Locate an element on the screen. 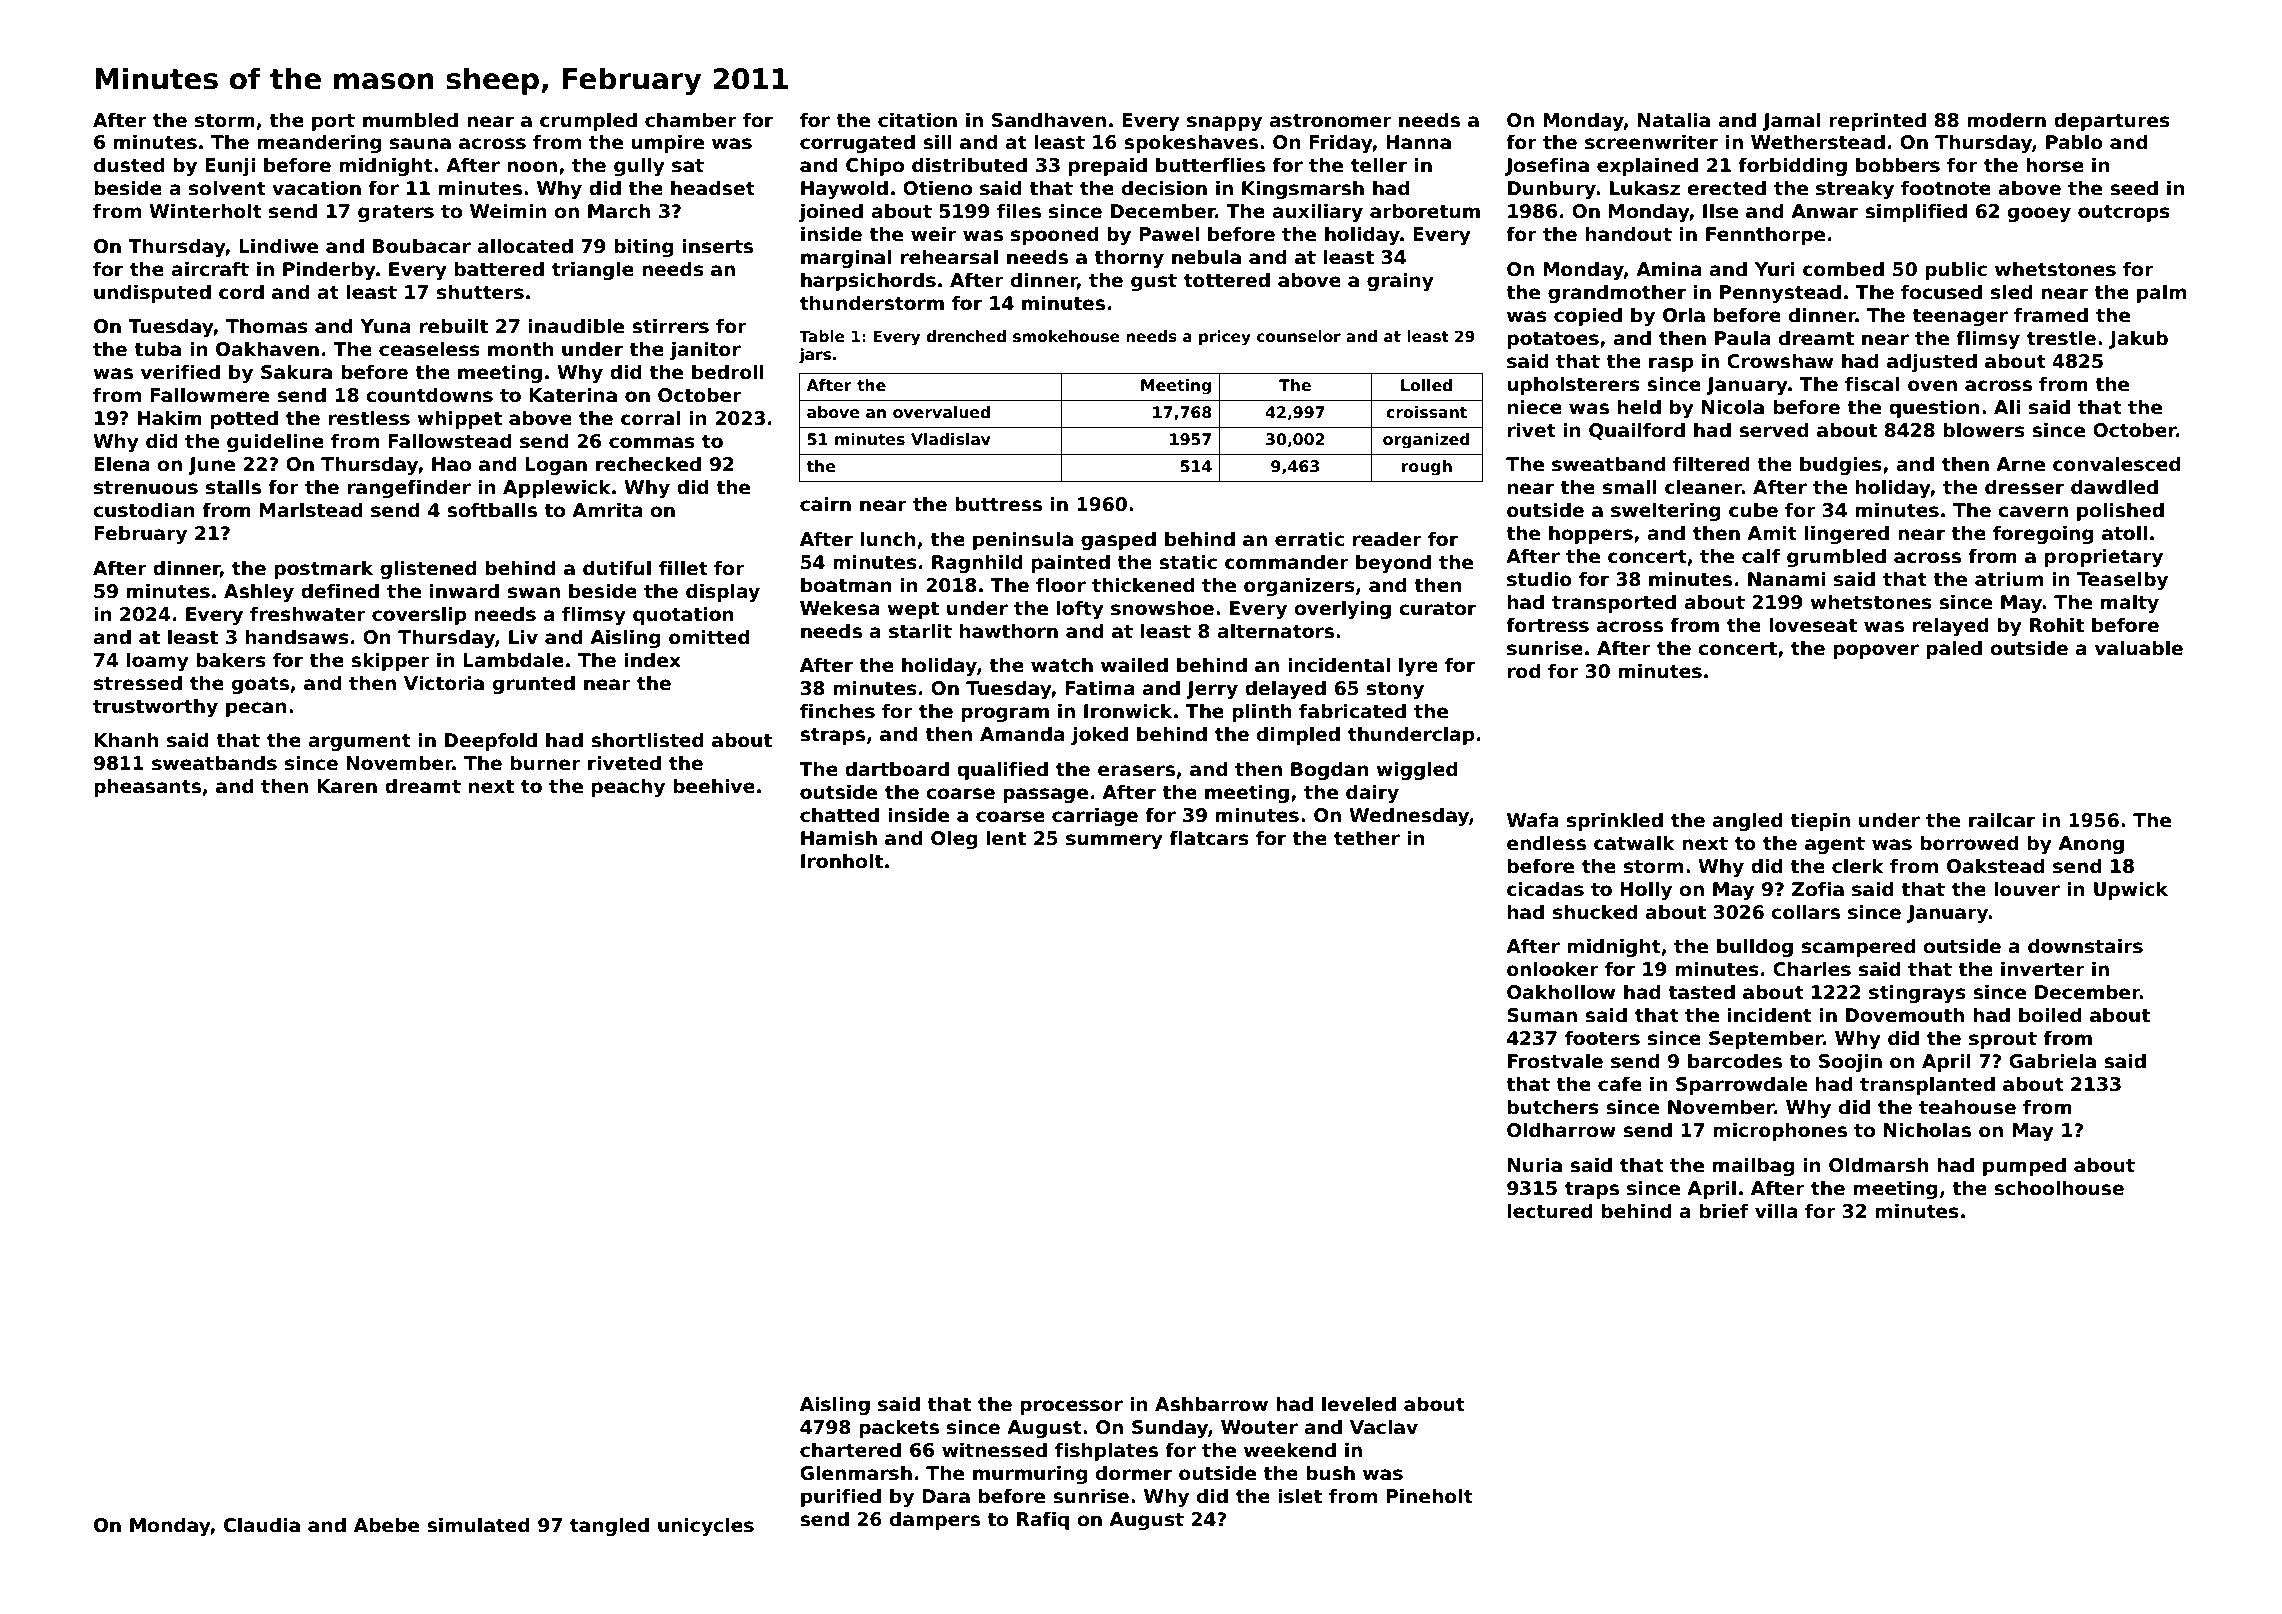  Anong is located at coordinates (2091, 845).
